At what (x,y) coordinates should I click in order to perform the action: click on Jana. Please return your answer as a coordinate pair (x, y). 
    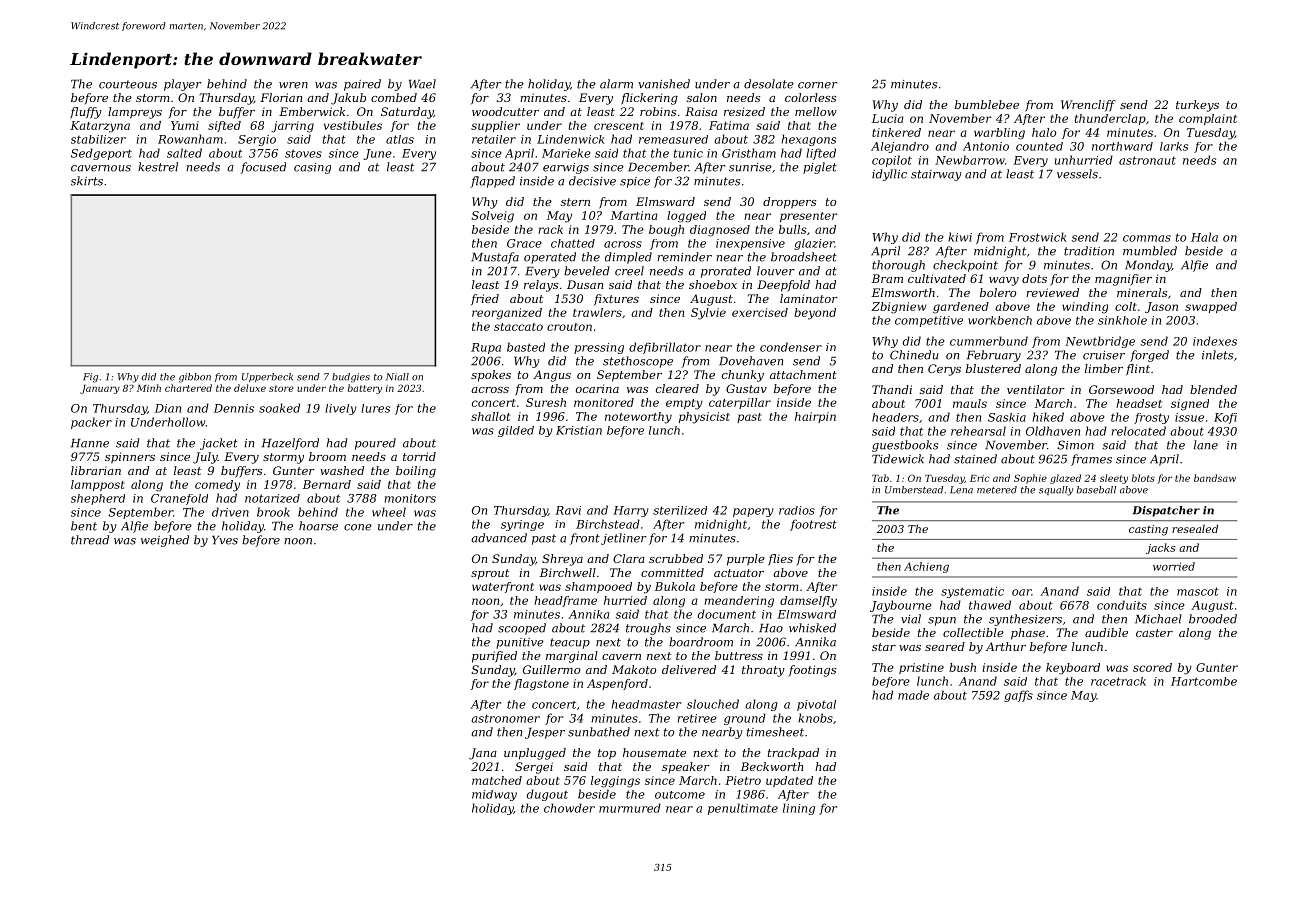
    Looking at the image, I should click on (483, 754).
